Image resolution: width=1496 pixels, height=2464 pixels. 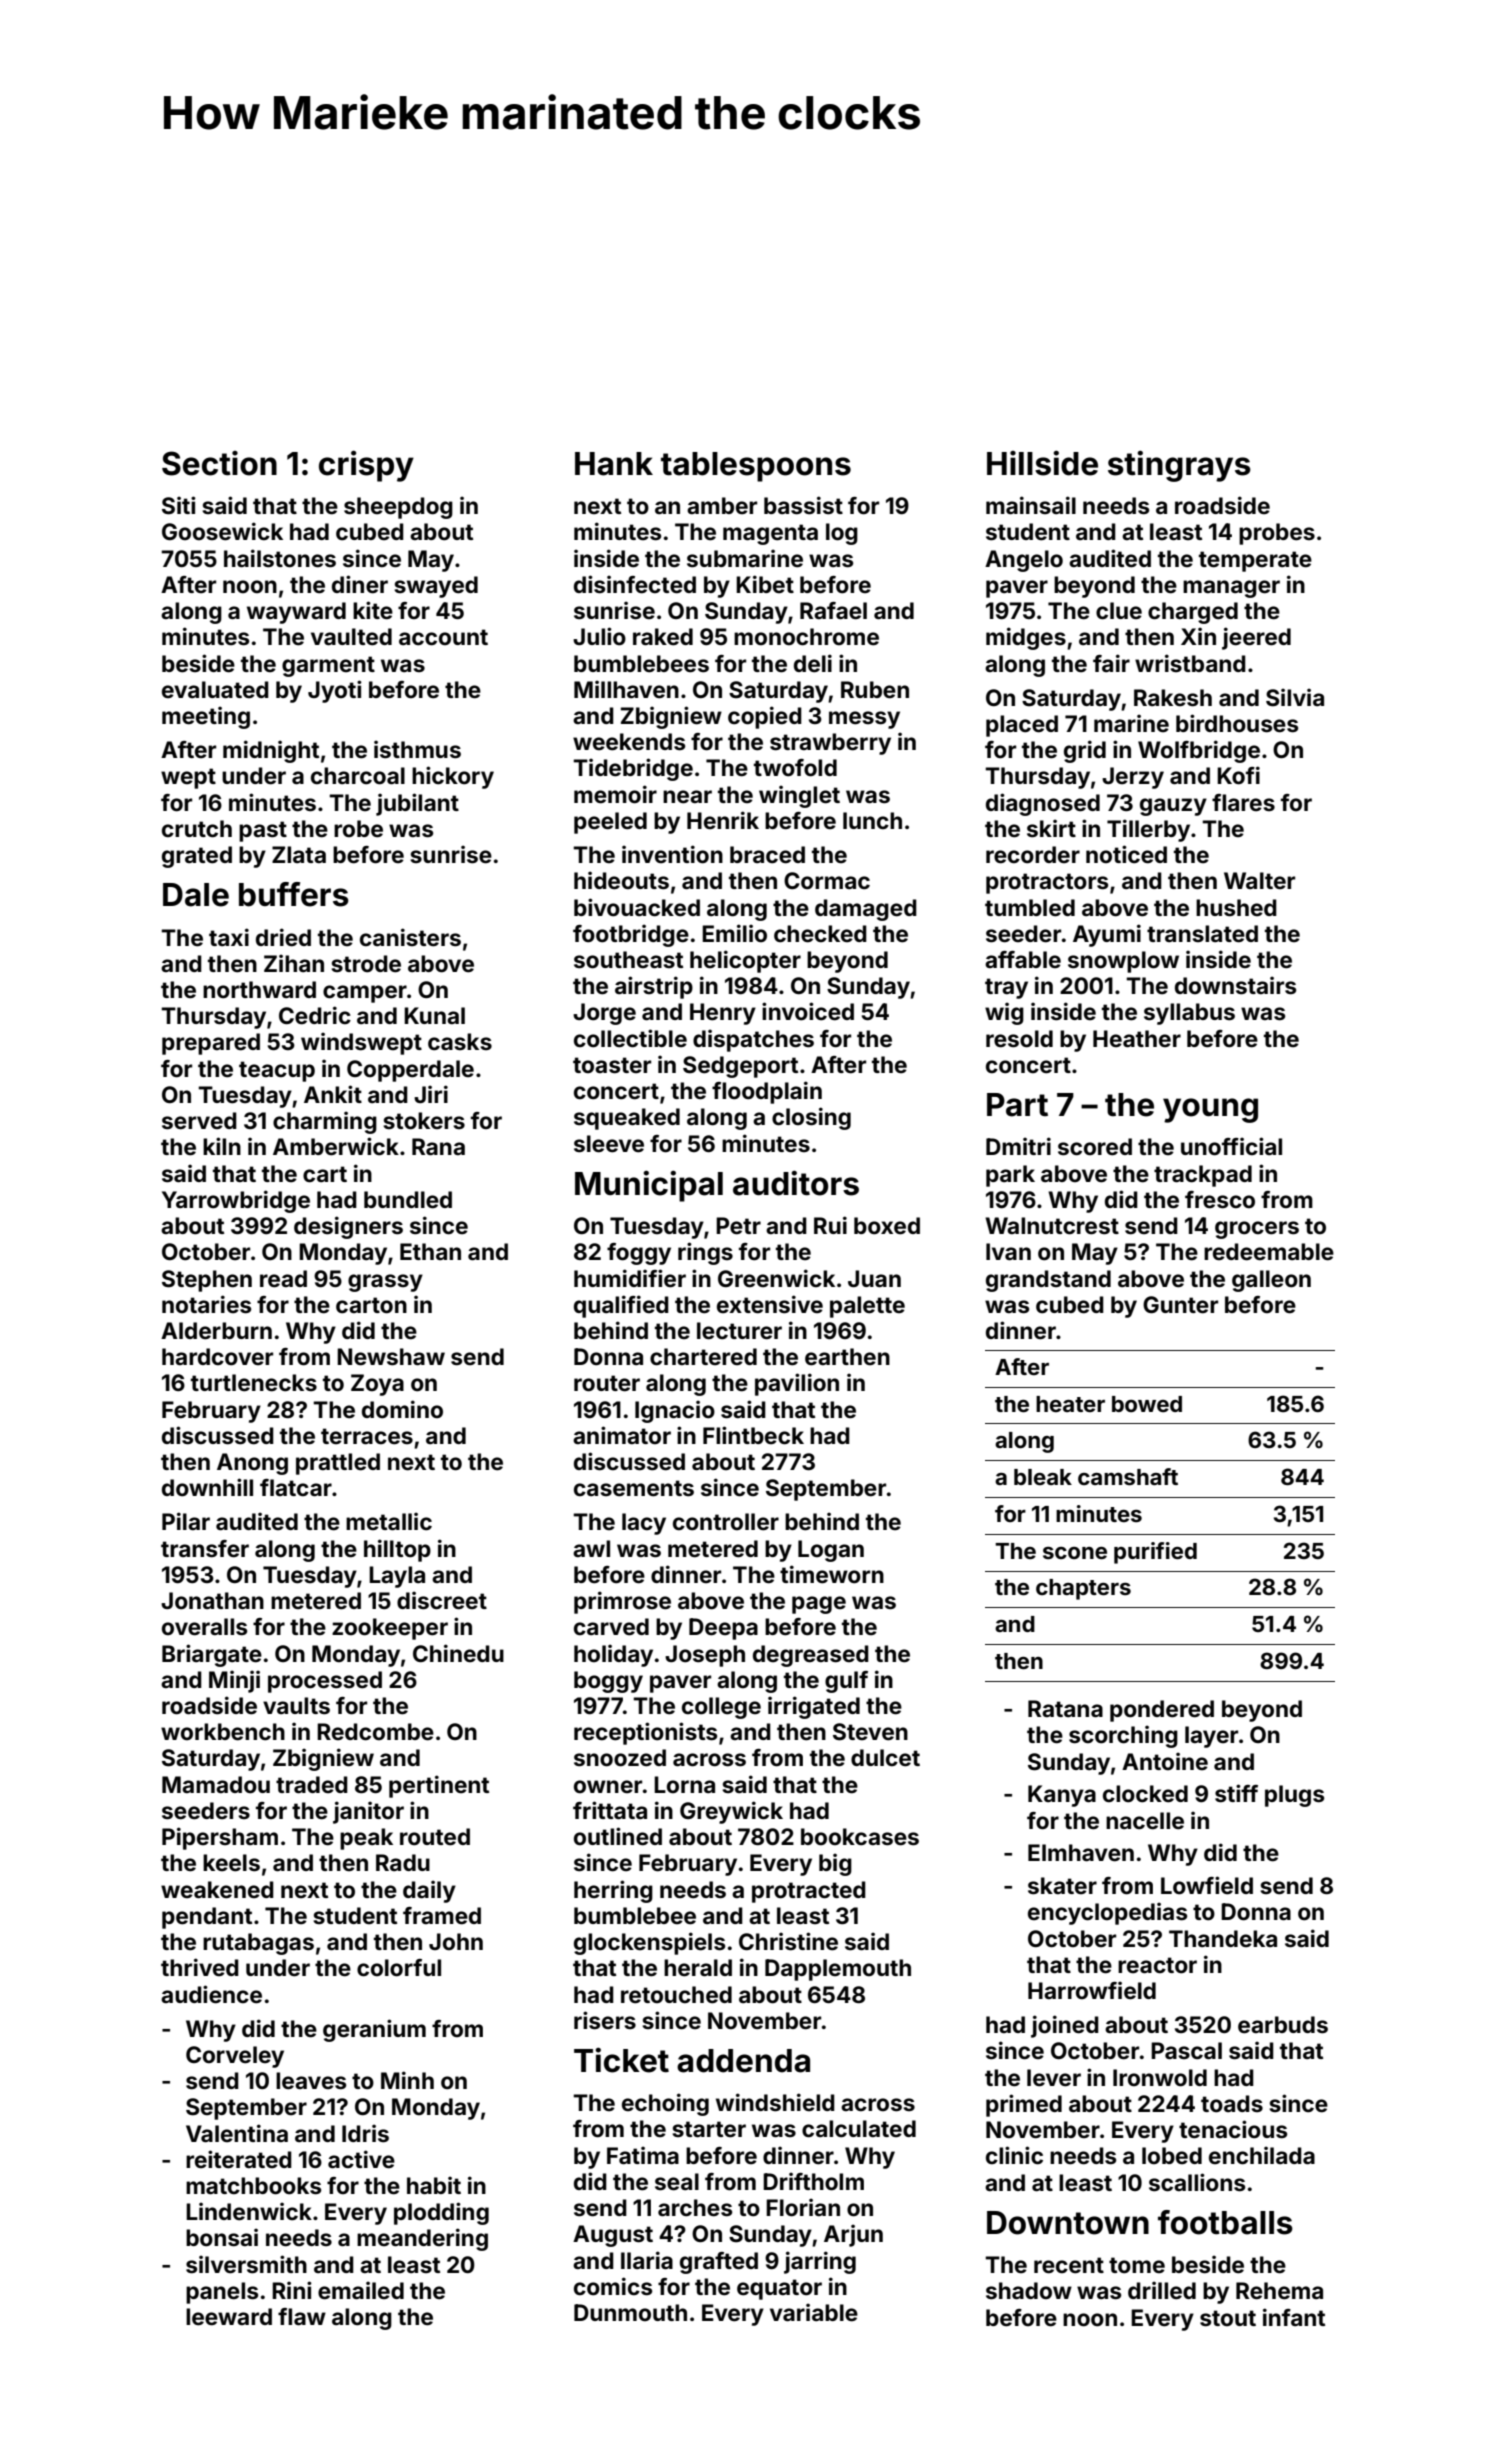 I want to click on layer, so click(x=1211, y=1737).
